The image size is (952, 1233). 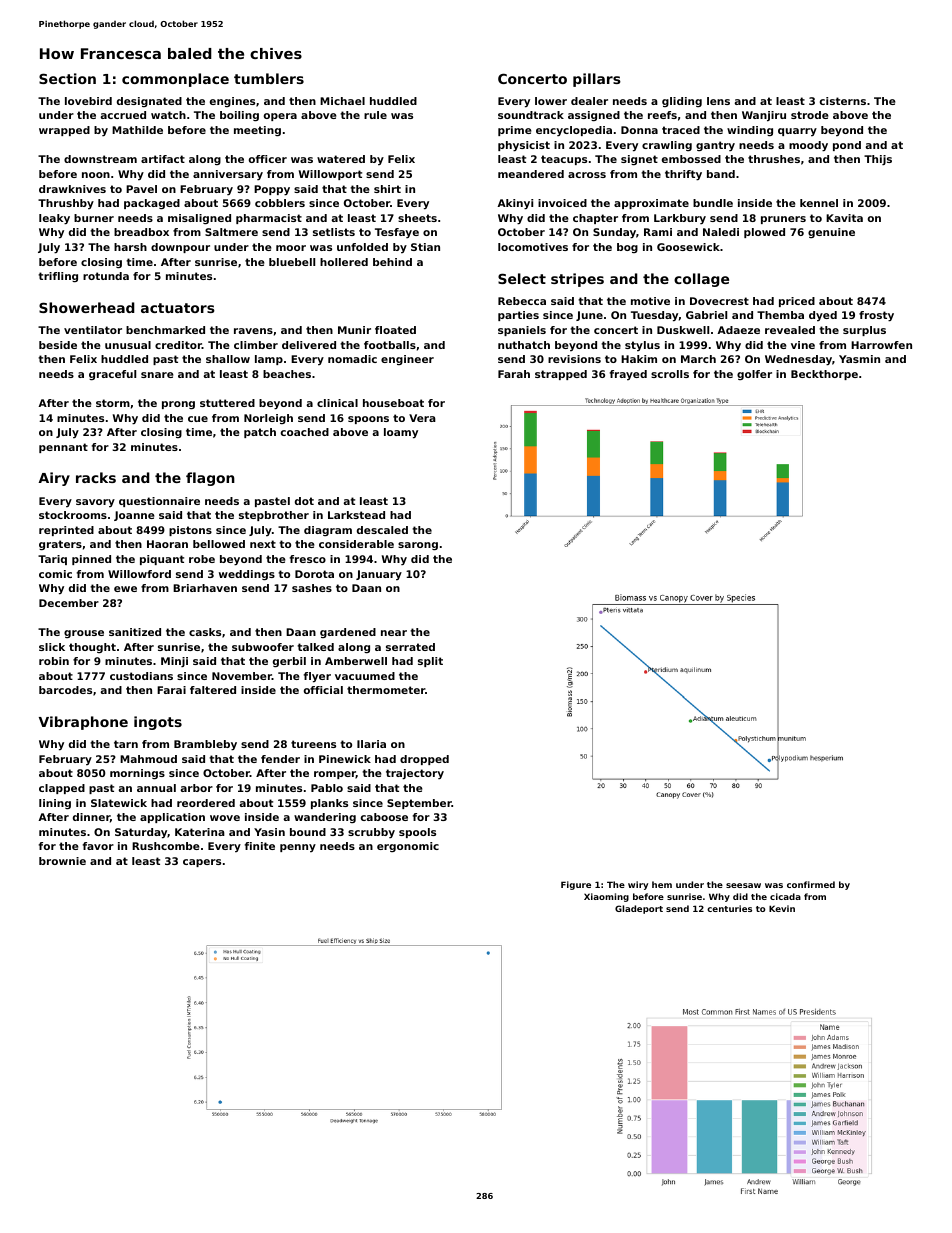 I want to click on frosty, so click(x=876, y=316).
